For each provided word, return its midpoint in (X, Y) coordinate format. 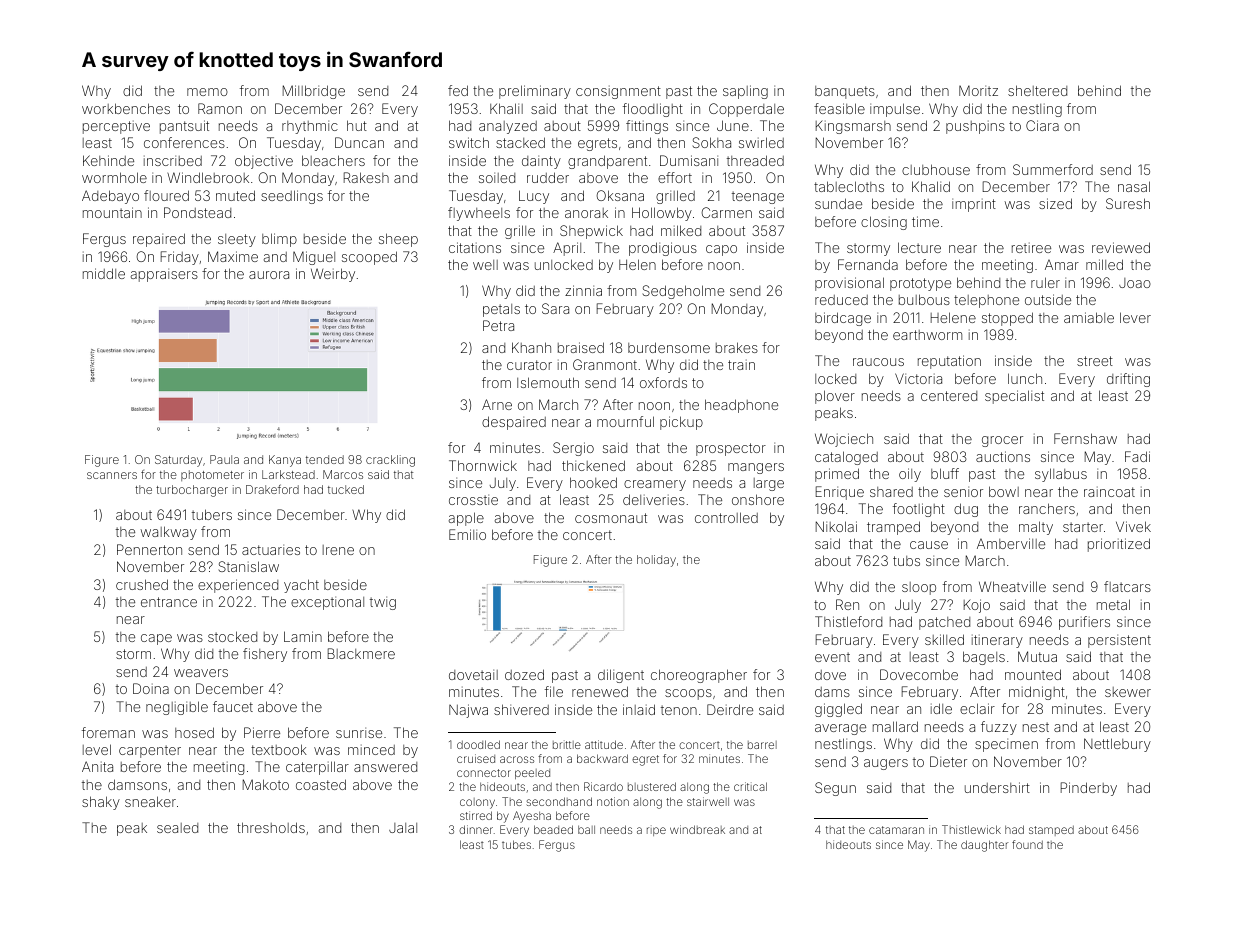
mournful (625, 421)
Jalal (403, 828)
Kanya (285, 461)
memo (207, 92)
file (554, 691)
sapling (745, 92)
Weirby (333, 275)
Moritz (978, 90)
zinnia (583, 290)
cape (156, 639)
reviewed (1121, 247)
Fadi (1137, 456)
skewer (1128, 692)
